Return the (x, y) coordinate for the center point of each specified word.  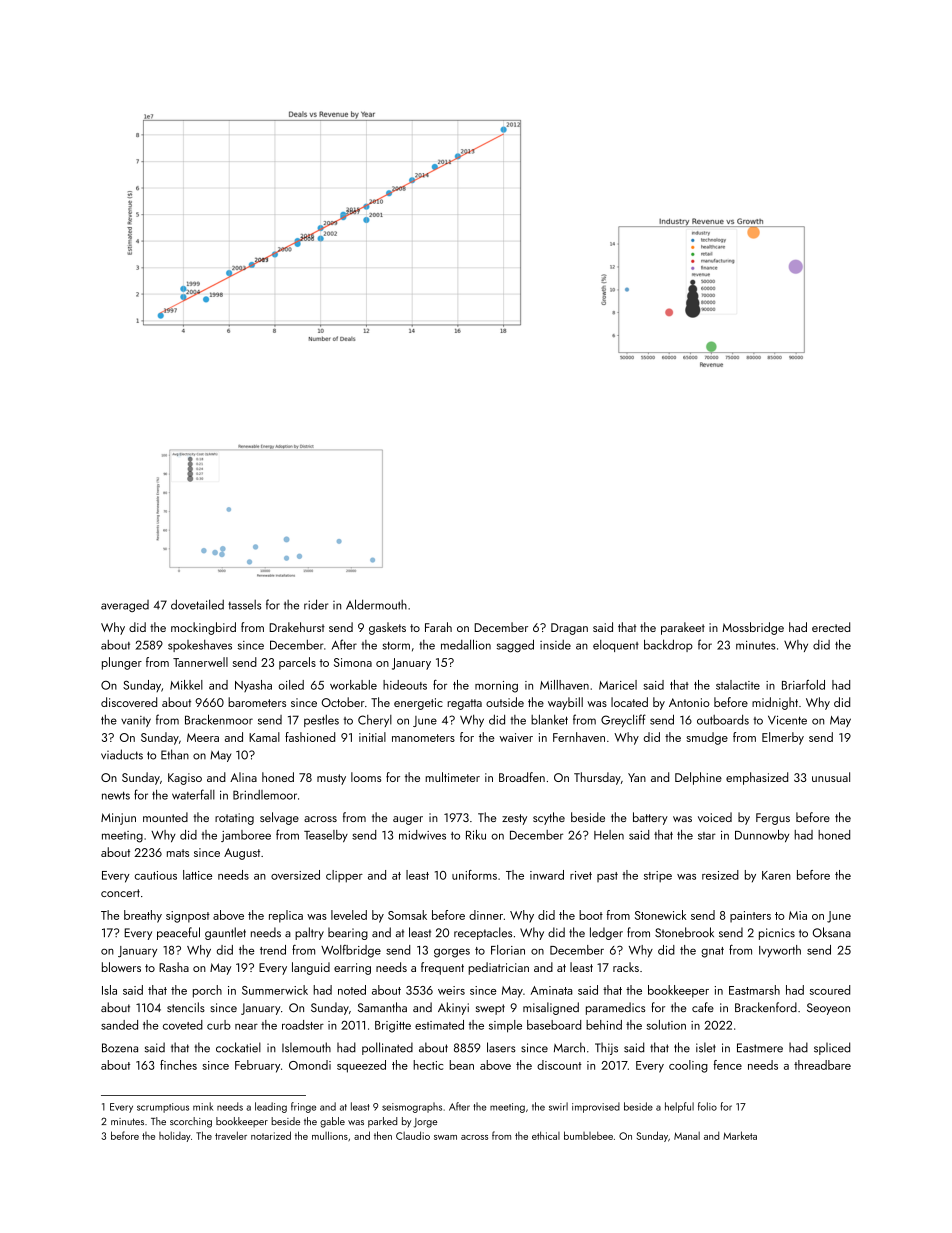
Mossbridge (753, 628)
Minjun (118, 819)
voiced (715, 817)
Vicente (787, 720)
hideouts (405, 685)
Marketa (740, 1135)
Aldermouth (376, 604)
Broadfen (522, 777)
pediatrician (498, 968)
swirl (558, 1106)
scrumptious (163, 1108)
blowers (121, 967)
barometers (257, 702)
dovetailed (197, 604)
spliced (832, 1048)
